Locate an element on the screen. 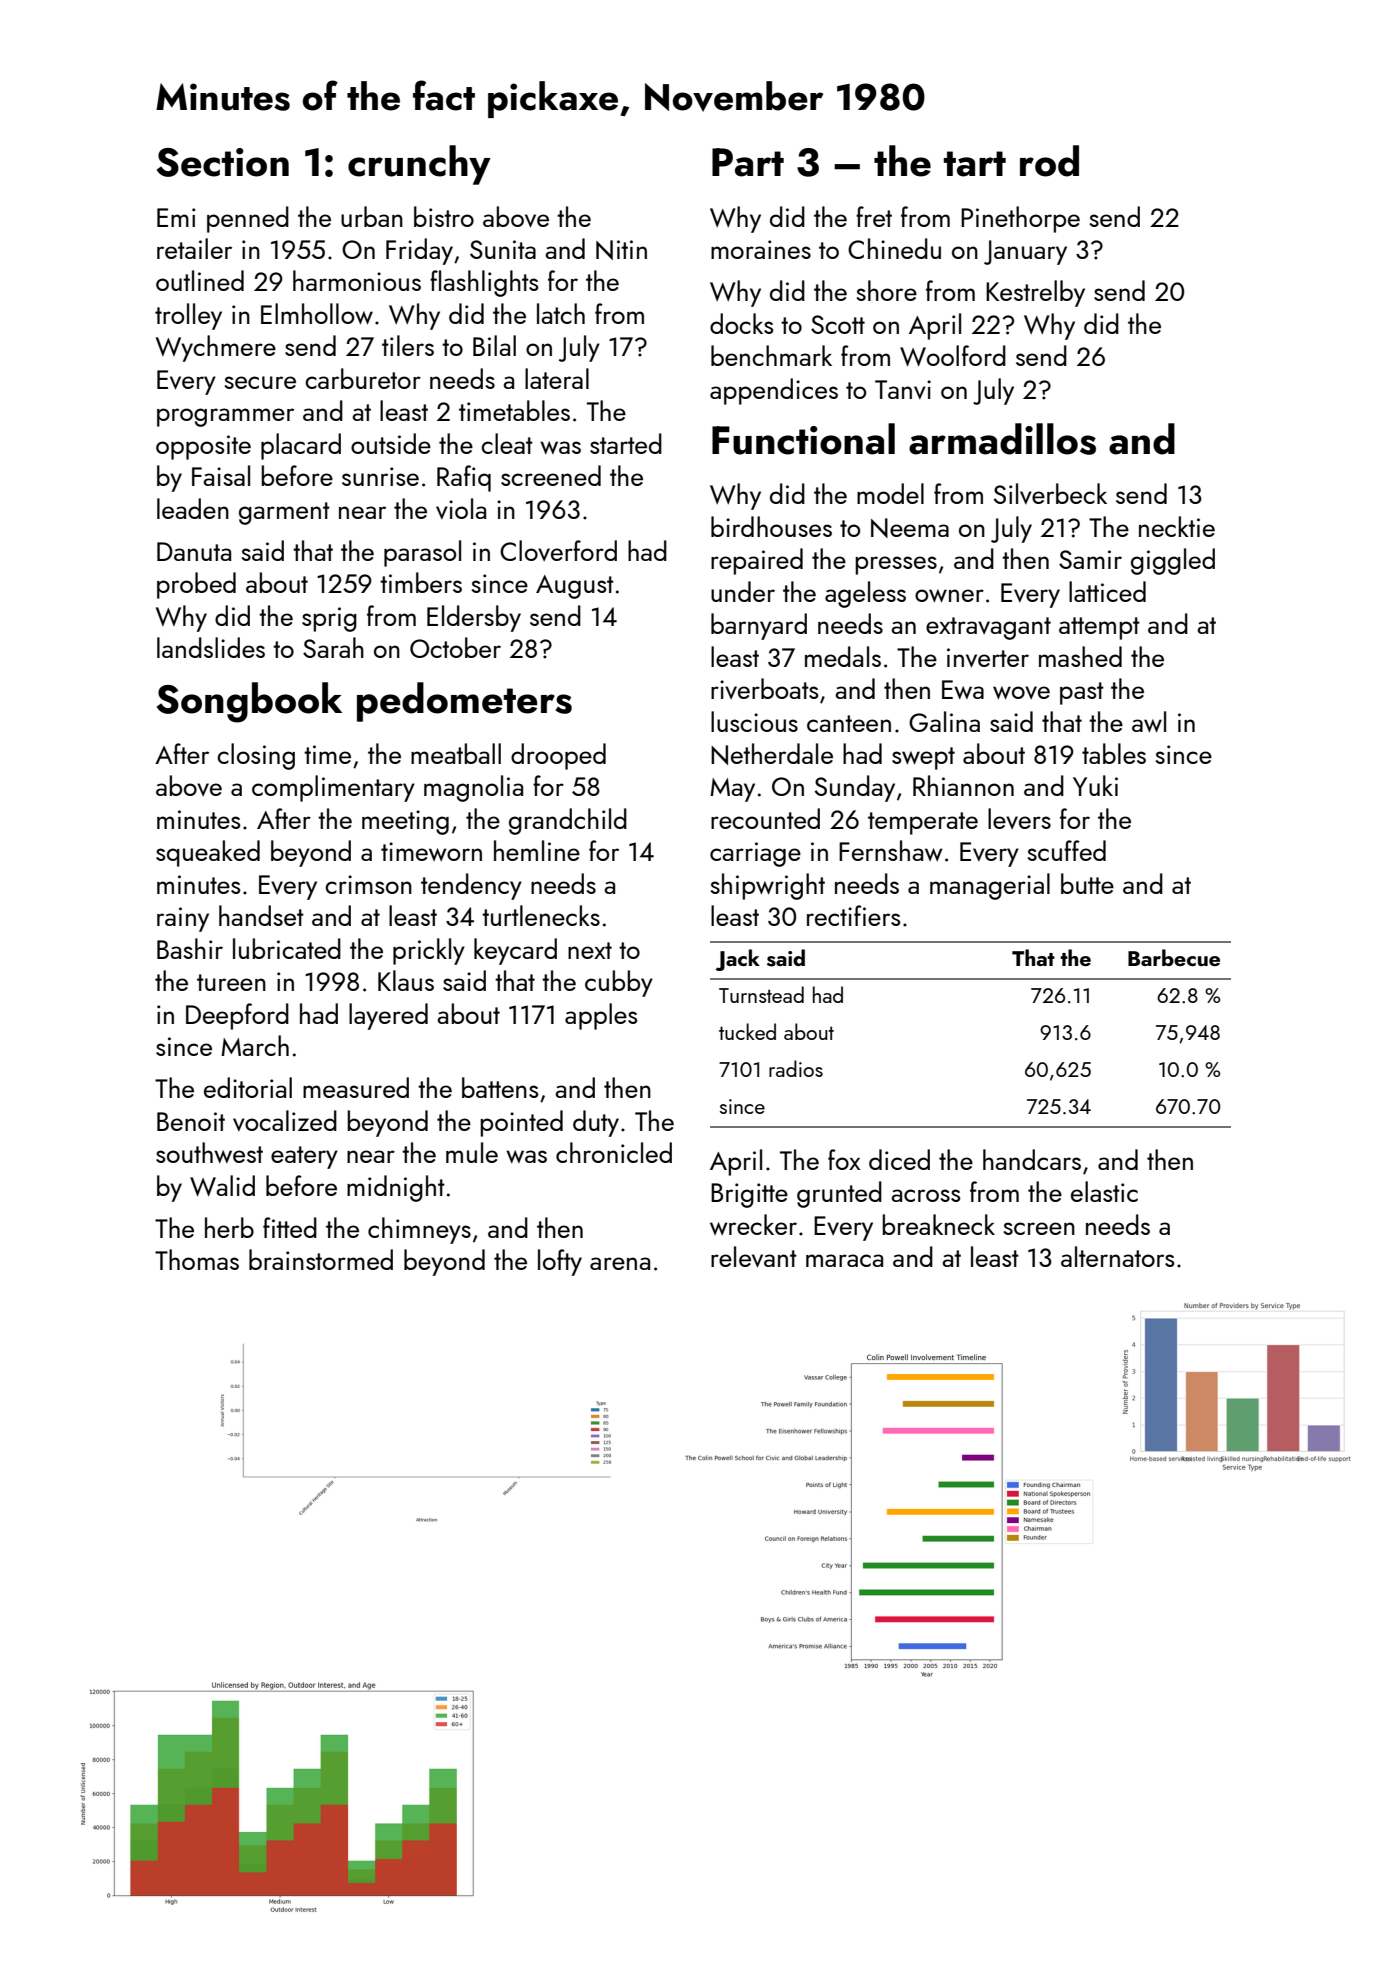  Kestrelby is located at coordinates (1035, 293).
